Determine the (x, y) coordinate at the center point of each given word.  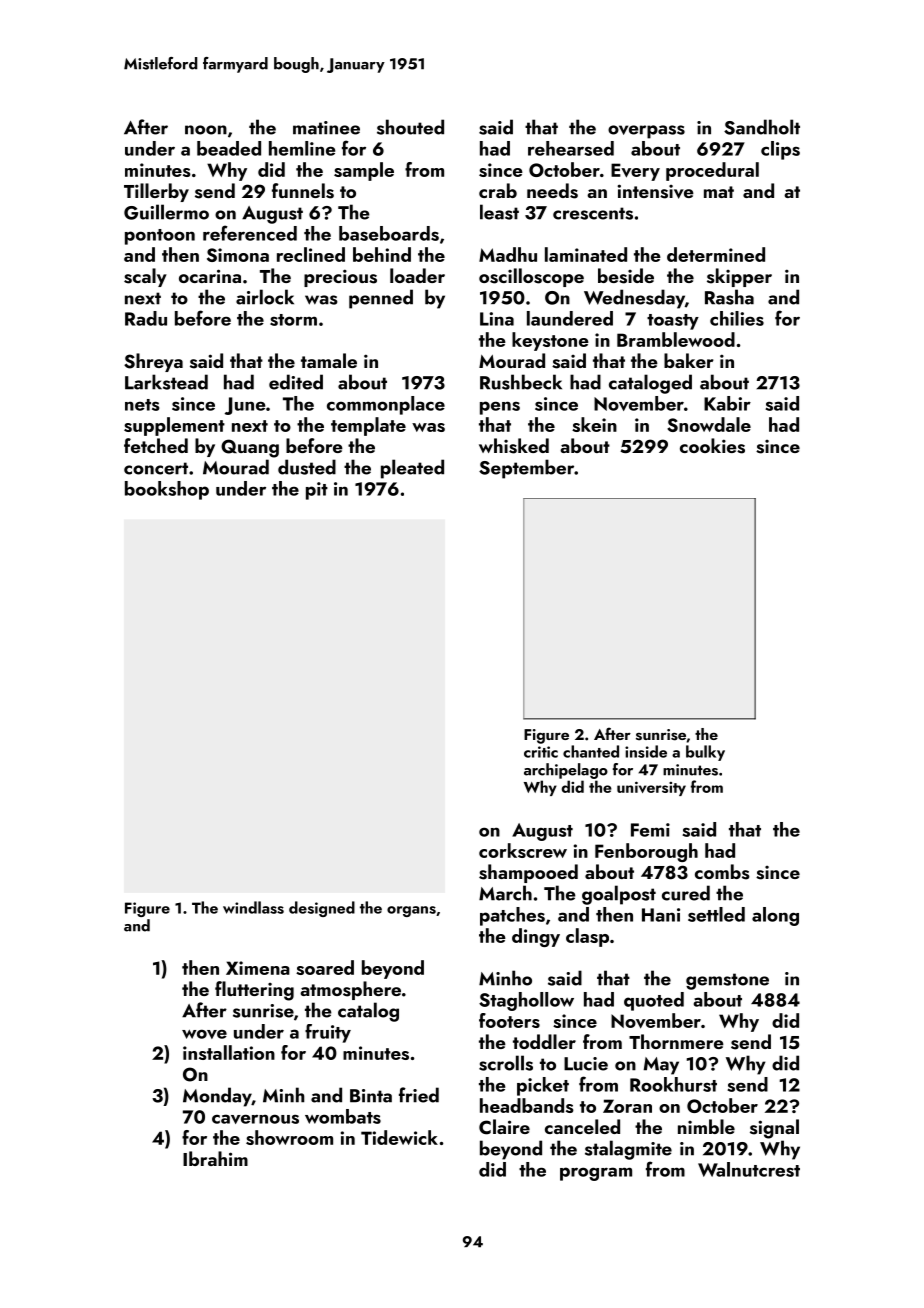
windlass (253, 907)
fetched (156, 445)
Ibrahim (215, 1158)
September (526, 469)
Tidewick (399, 1137)
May (661, 1066)
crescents (593, 213)
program (596, 1174)
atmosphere (350, 990)
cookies (712, 446)
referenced (250, 233)
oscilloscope (531, 277)
